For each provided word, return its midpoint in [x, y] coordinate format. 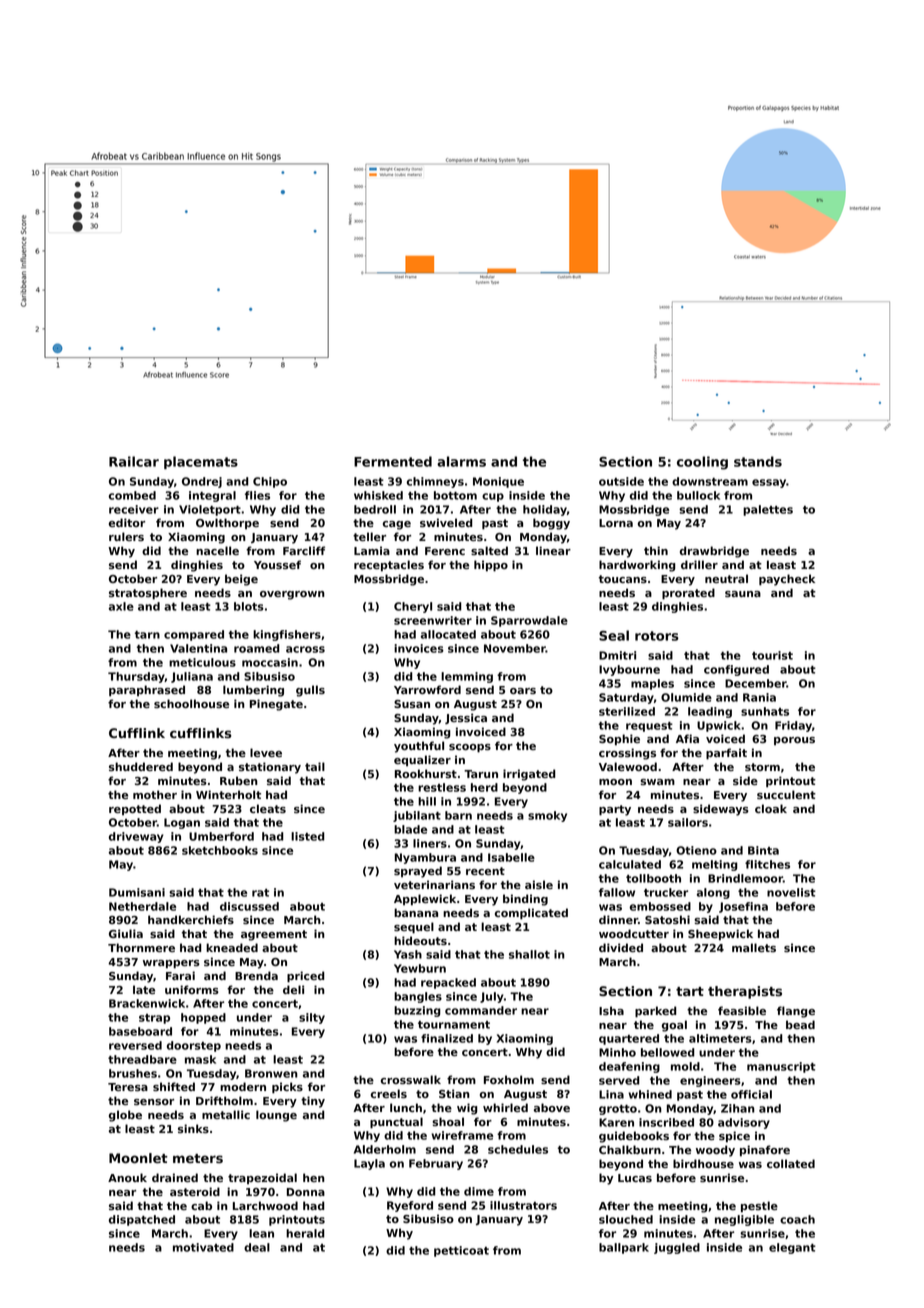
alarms [461, 461]
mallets [754, 947]
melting [715, 865]
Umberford [221, 836]
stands [758, 461]
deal [257, 1247]
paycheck [787, 580]
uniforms [192, 989]
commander [481, 1010]
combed [132, 495]
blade [410, 829]
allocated [448, 634]
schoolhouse [191, 703]
